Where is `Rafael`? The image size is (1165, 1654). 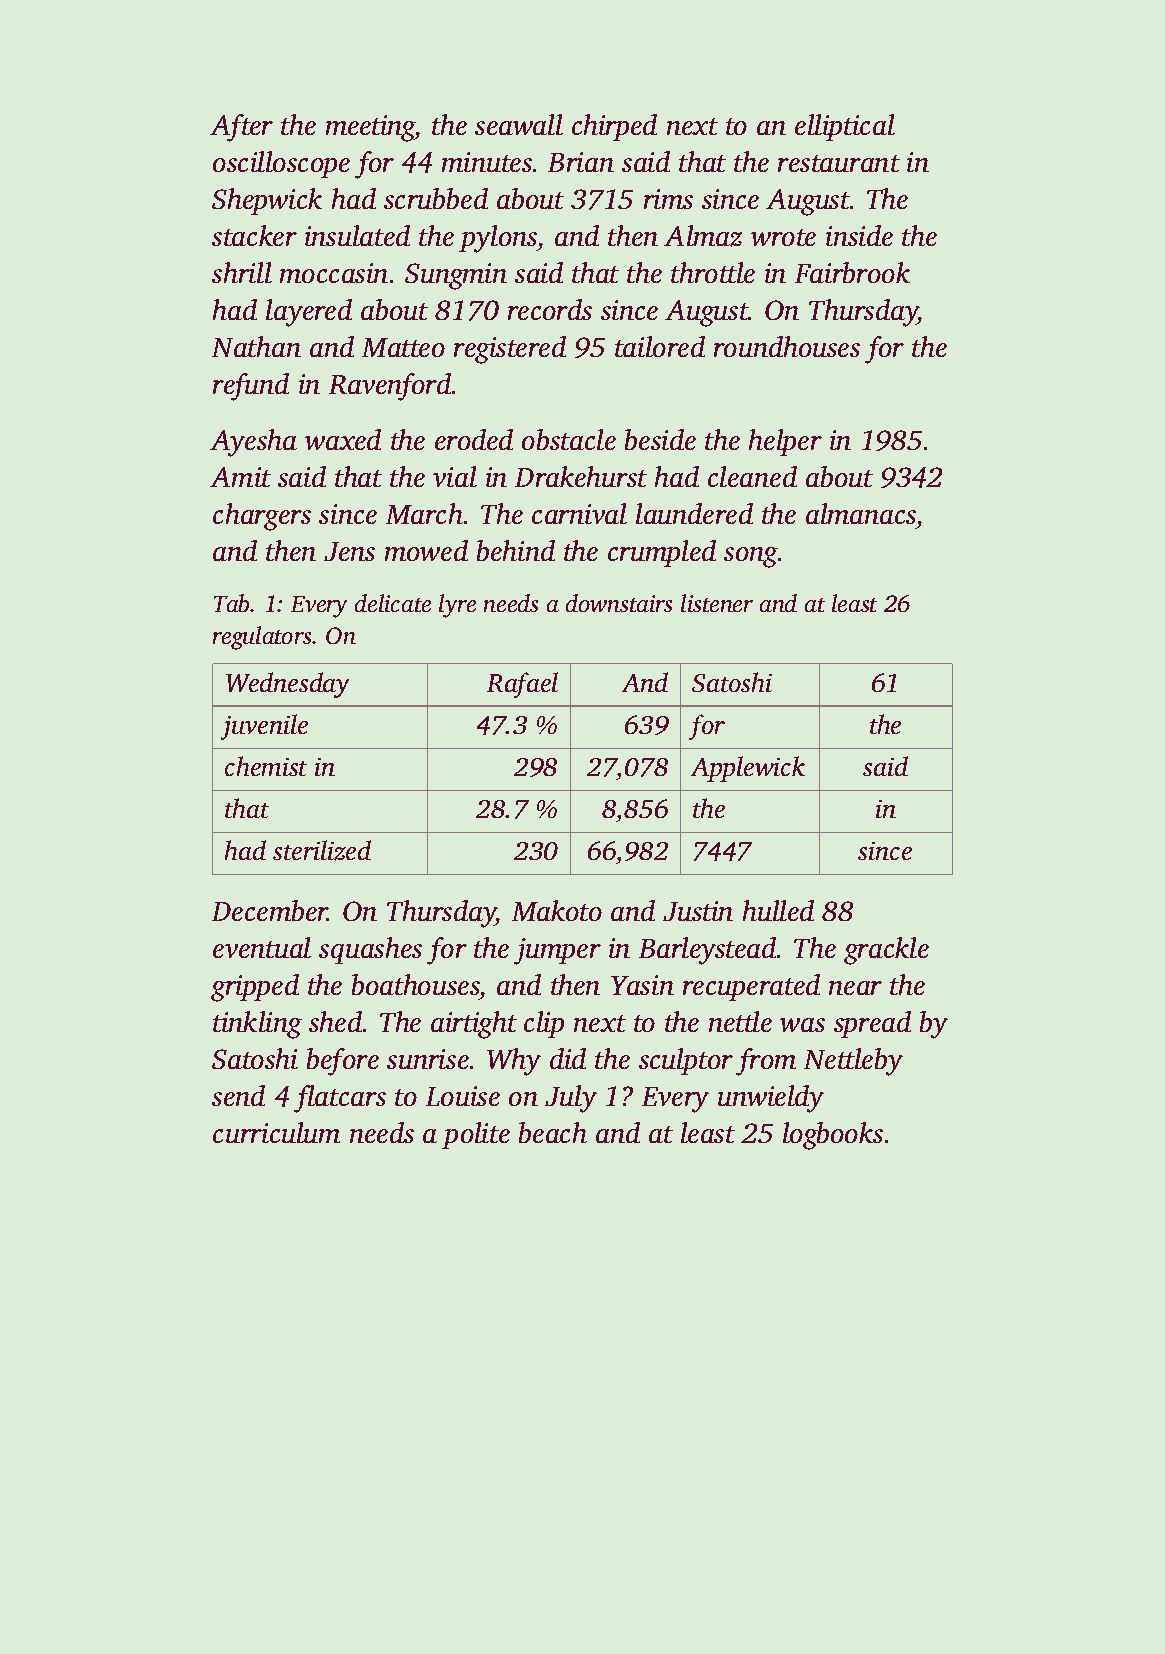 Rafael is located at coordinates (522, 685).
